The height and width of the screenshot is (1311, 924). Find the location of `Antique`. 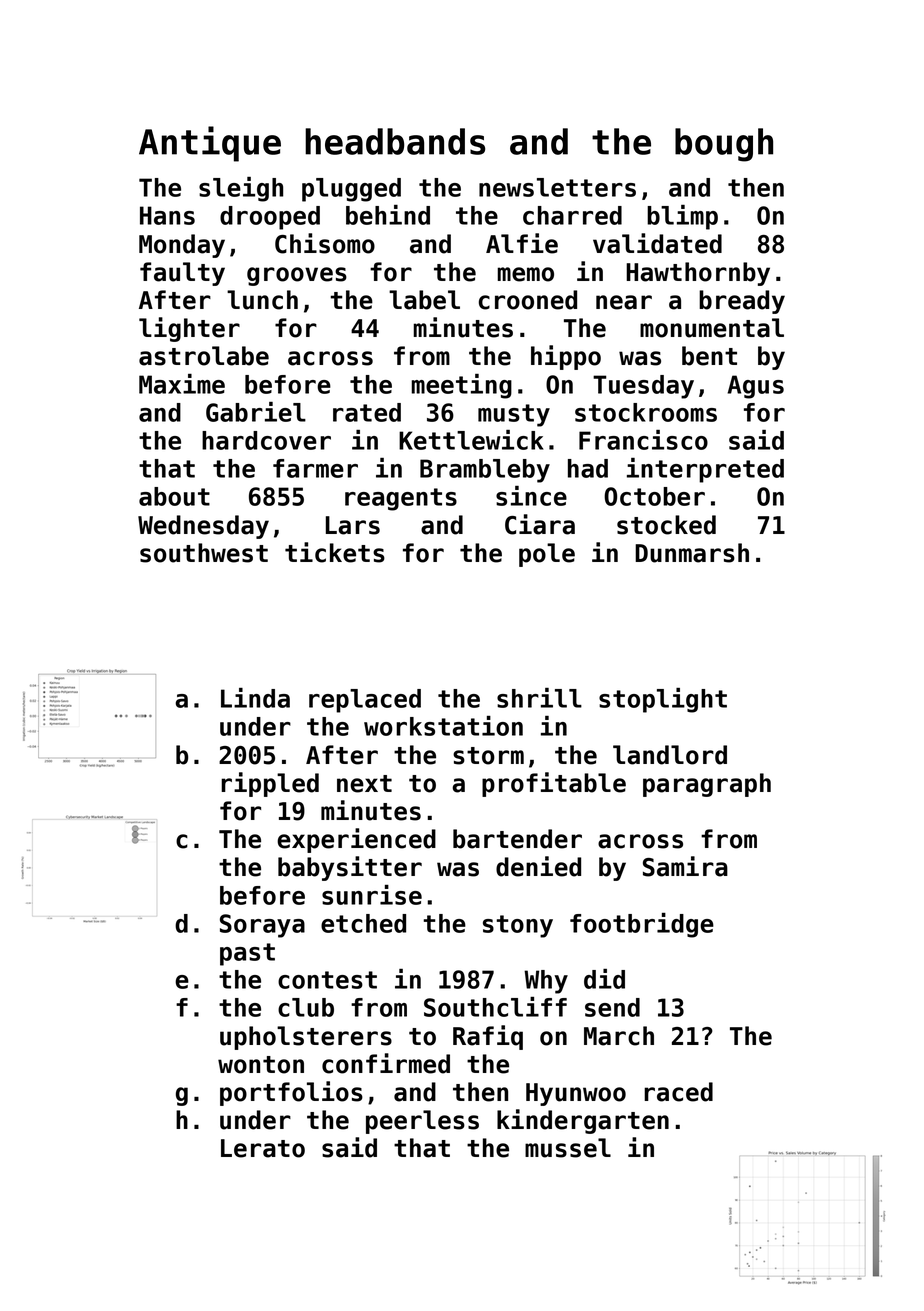

Antique is located at coordinates (210, 144).
